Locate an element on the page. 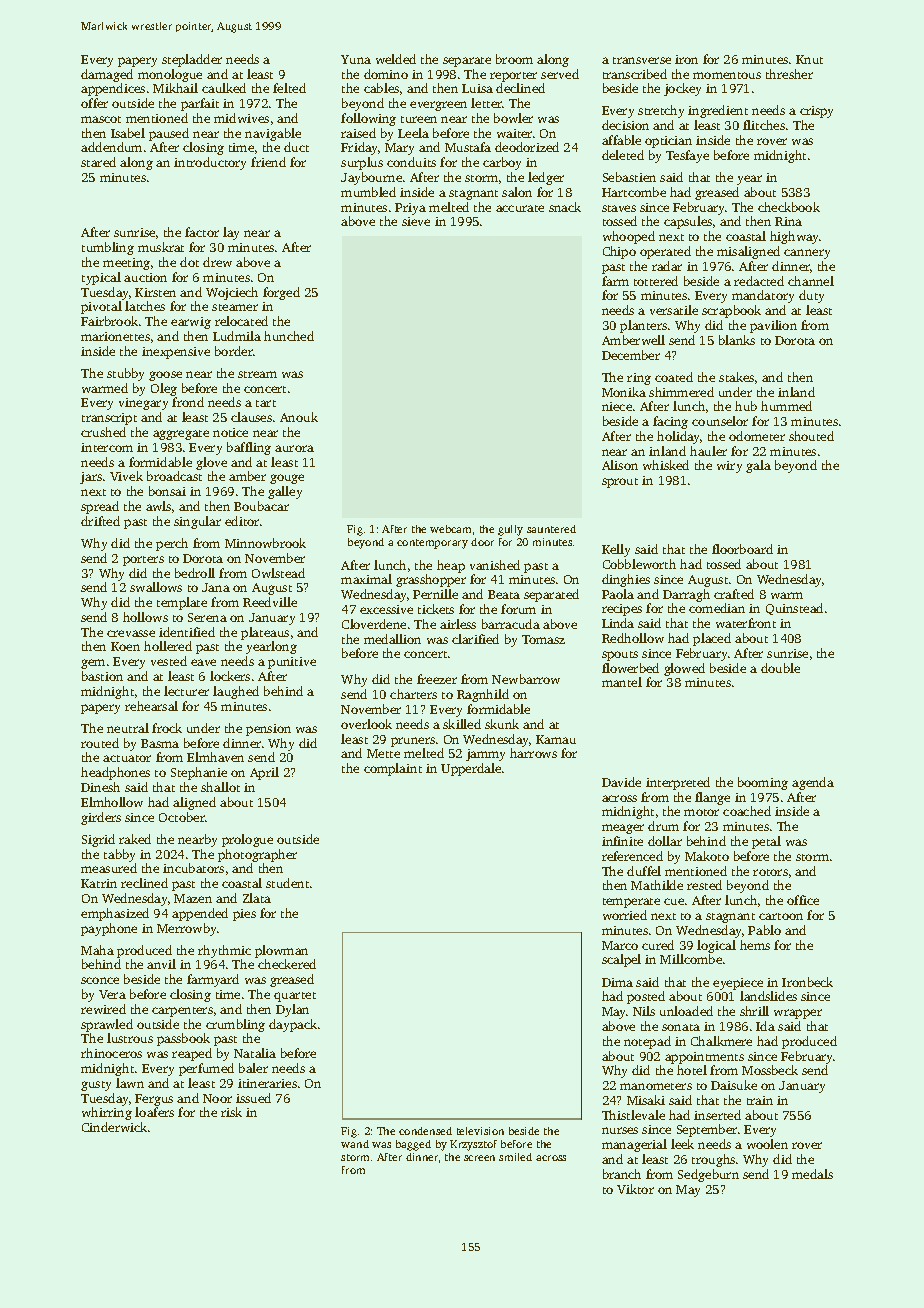 The image size is (924, 1308). sauntered is located at coordinates (551, 529).
